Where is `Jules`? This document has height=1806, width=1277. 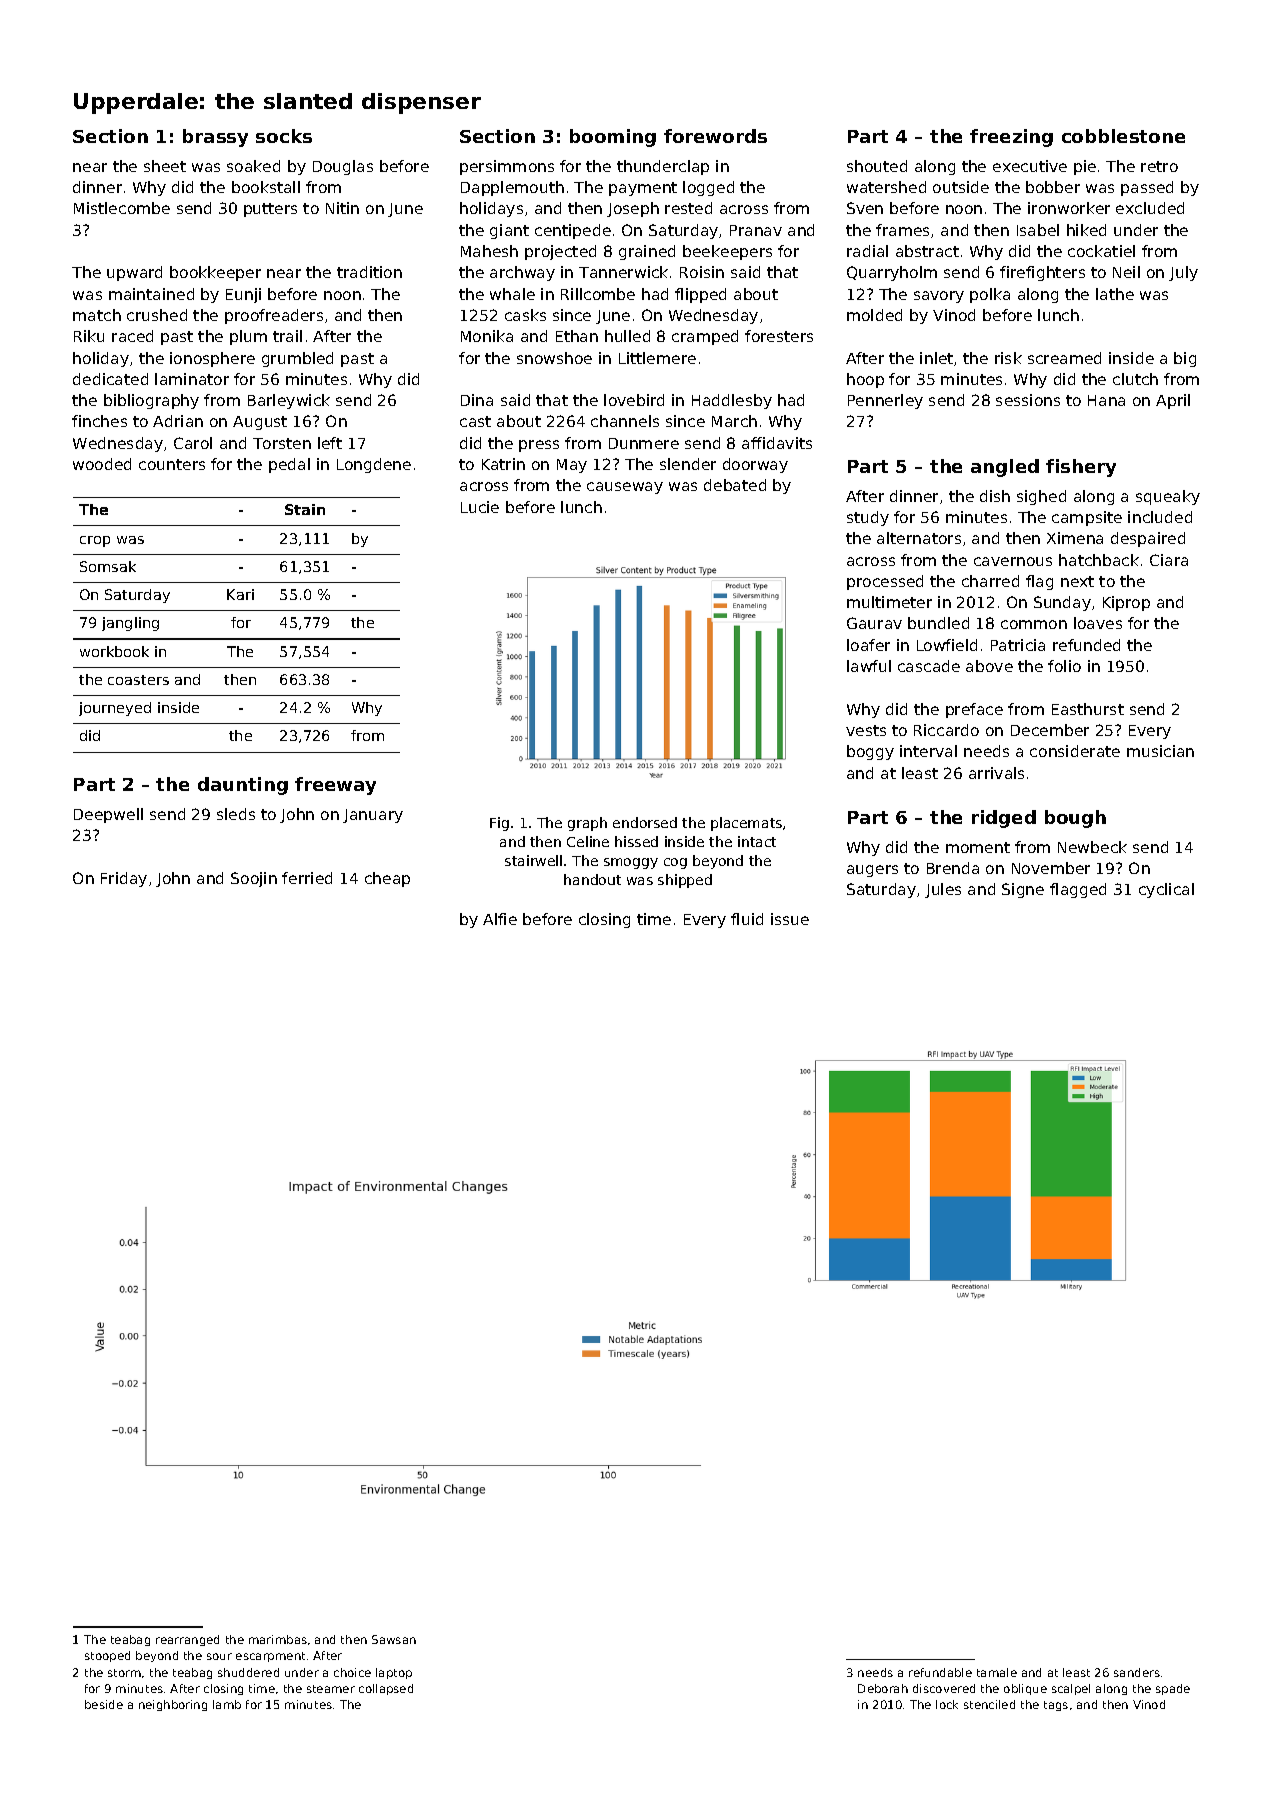
Jules is located at coordinates (943, 890).
